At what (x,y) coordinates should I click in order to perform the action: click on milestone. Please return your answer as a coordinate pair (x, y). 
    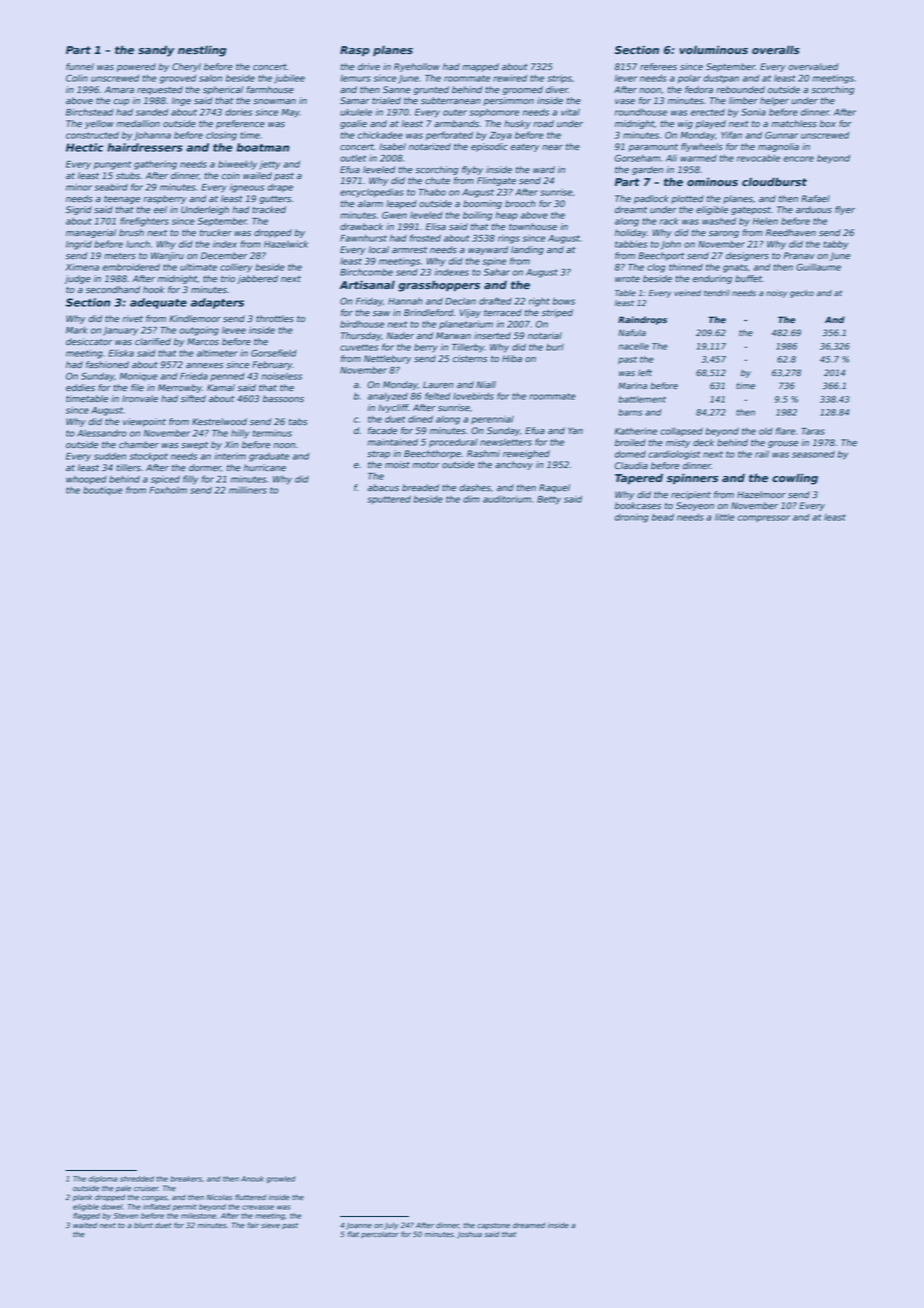
    Looking at the image, I should click on (198, 1216).
